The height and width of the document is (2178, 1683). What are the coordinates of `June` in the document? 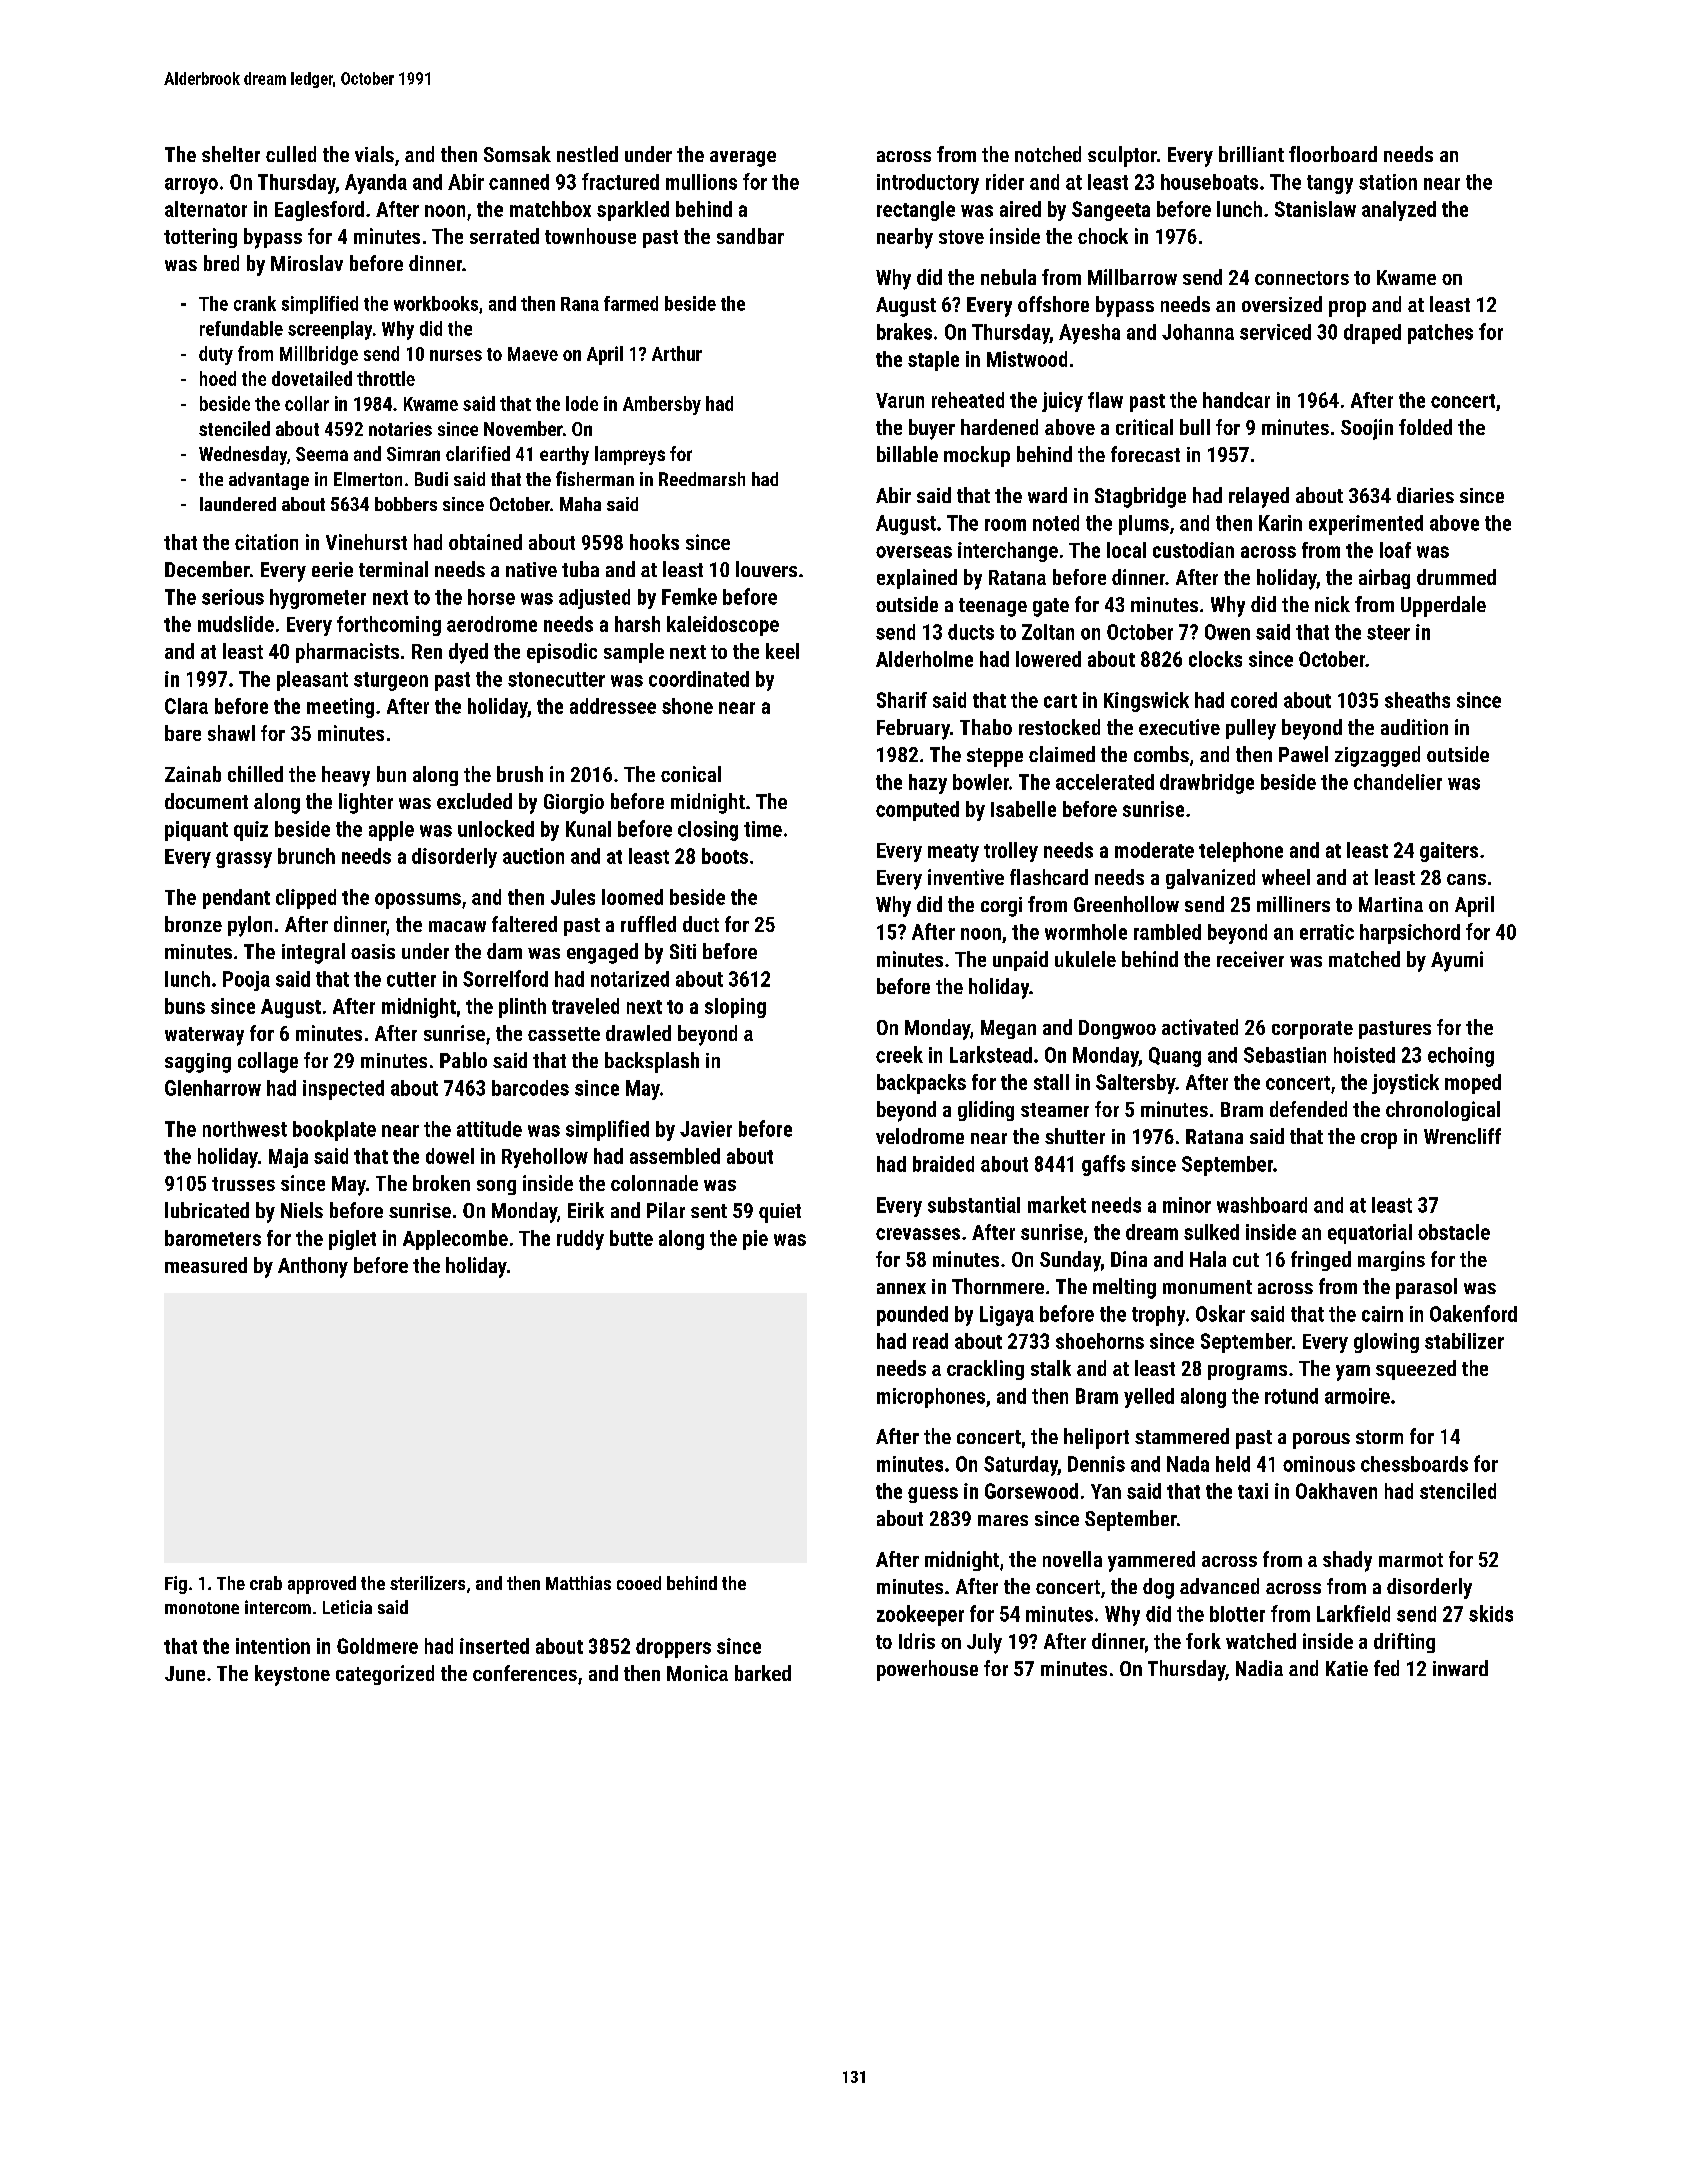 It's located at (185, 1673).
